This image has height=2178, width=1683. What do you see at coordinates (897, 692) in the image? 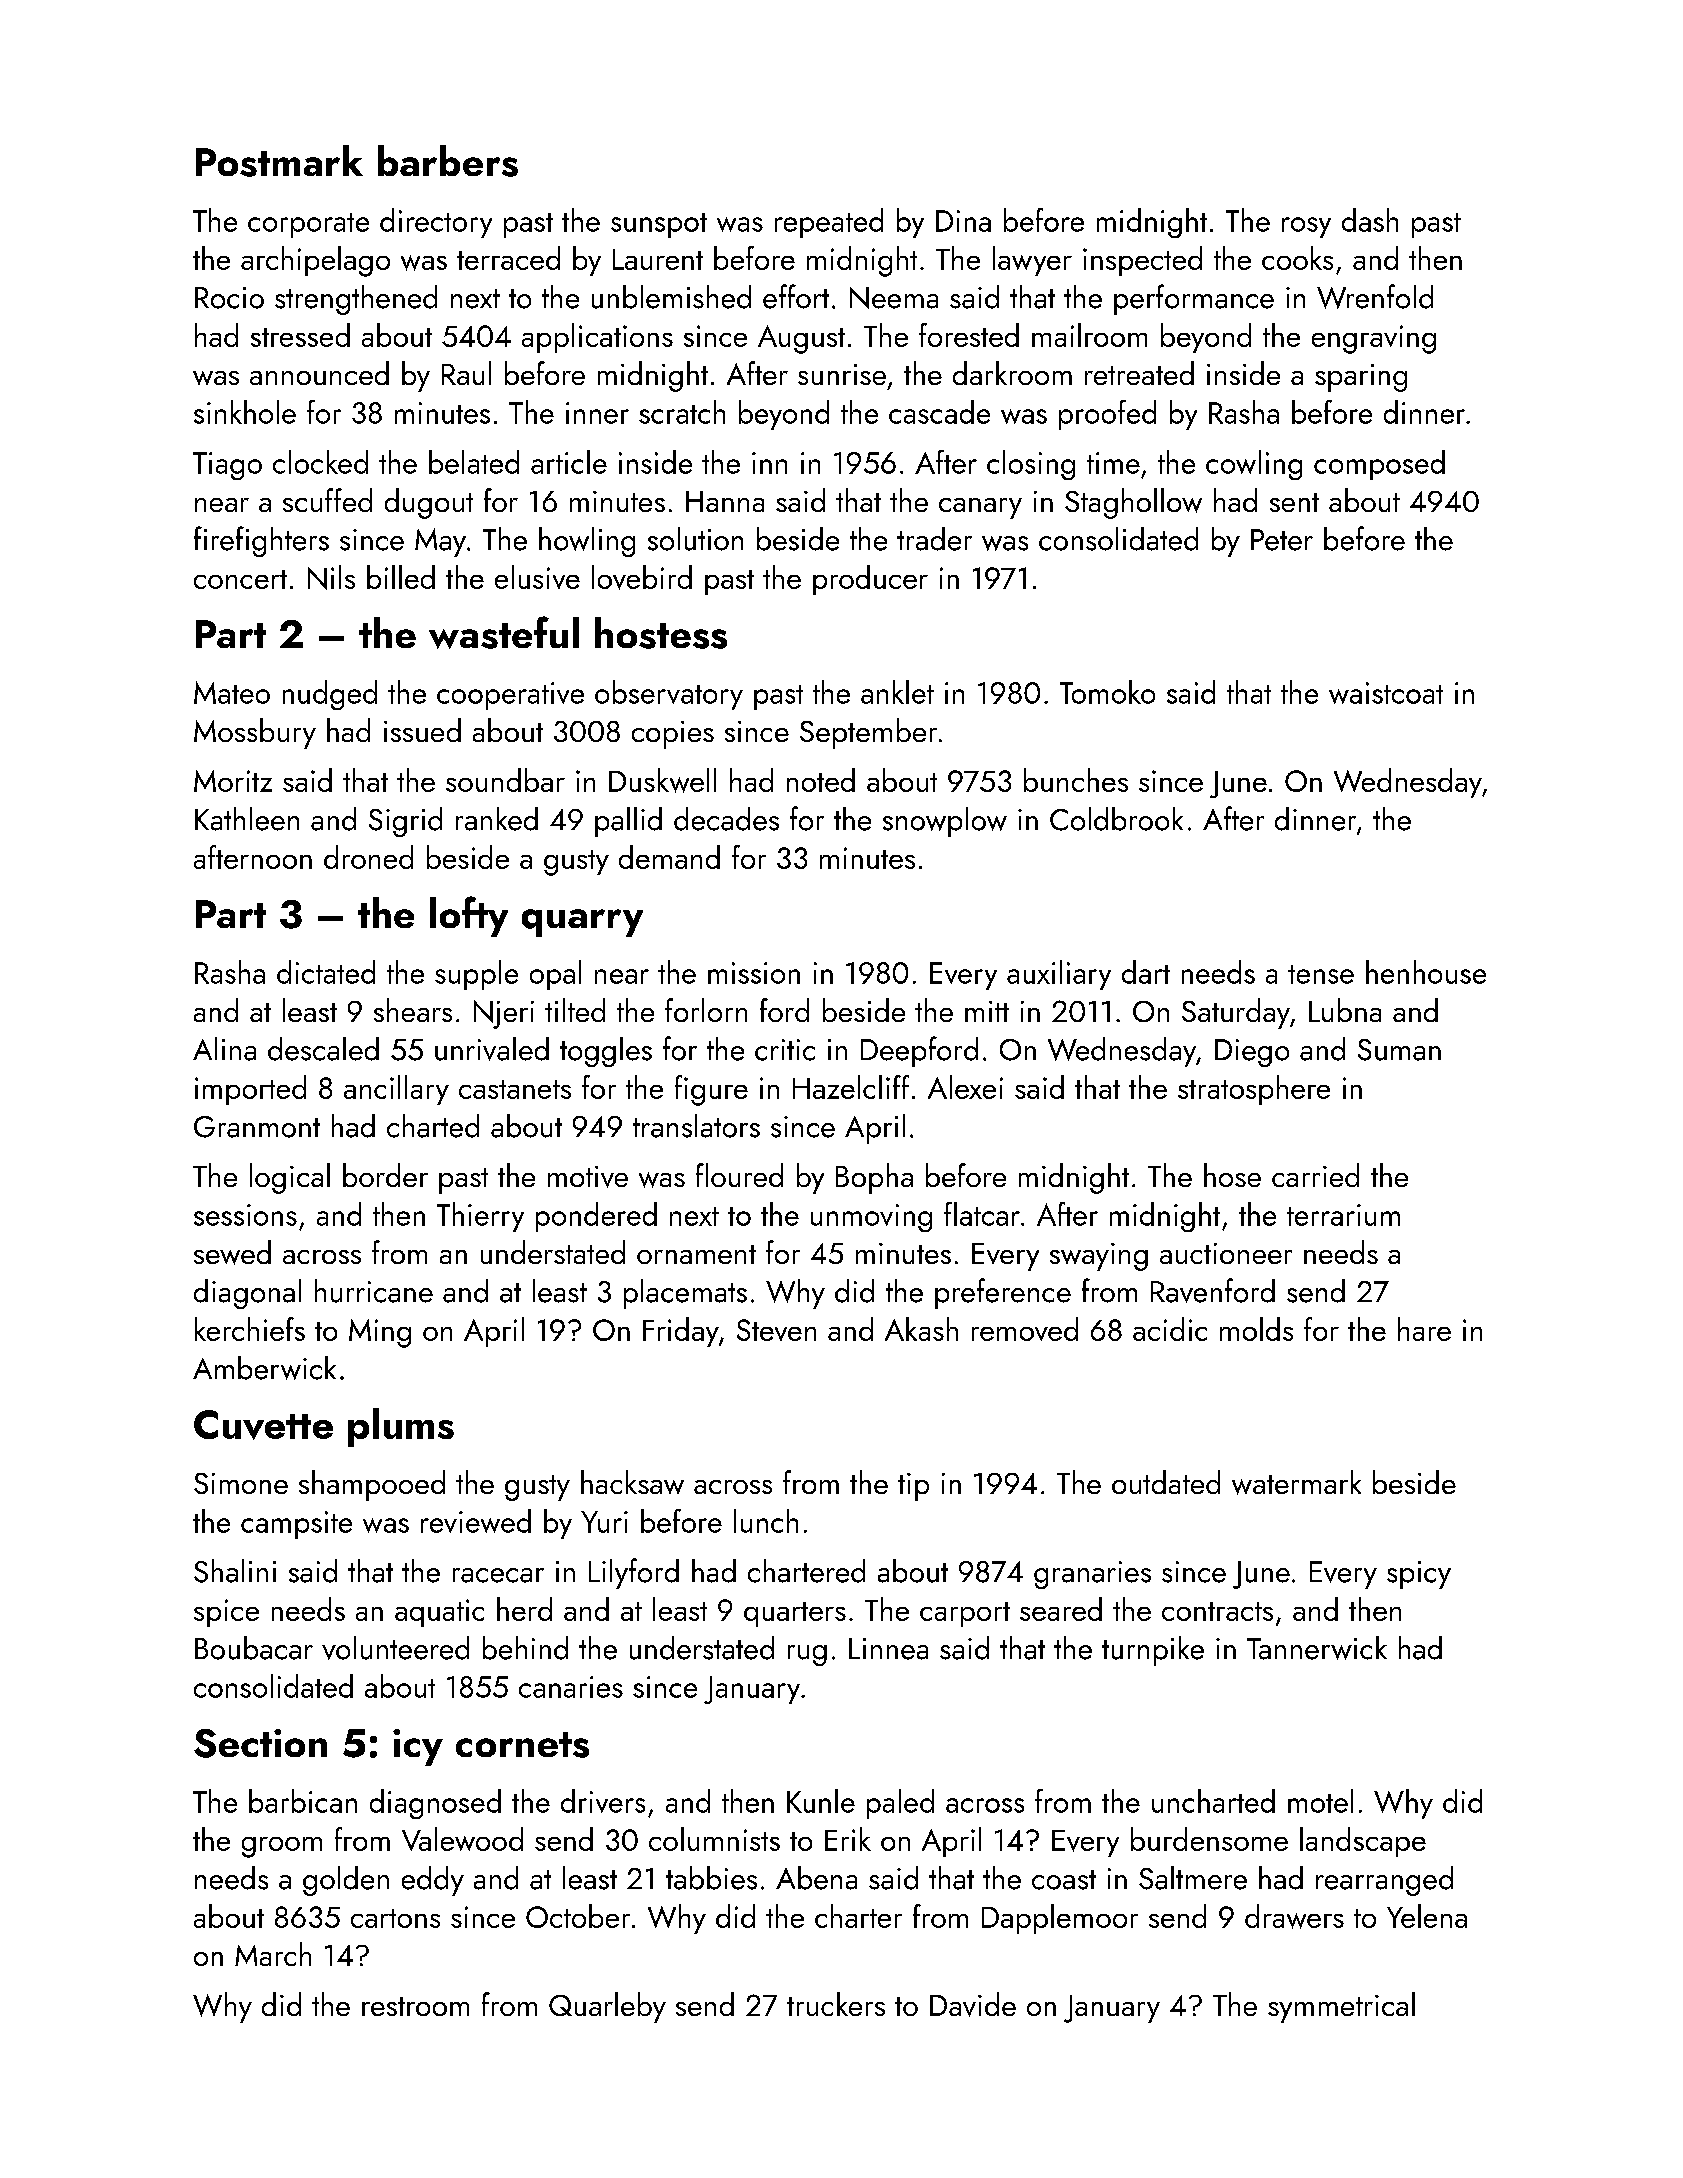
I see `anklet` at bounding box center [897, 692].
